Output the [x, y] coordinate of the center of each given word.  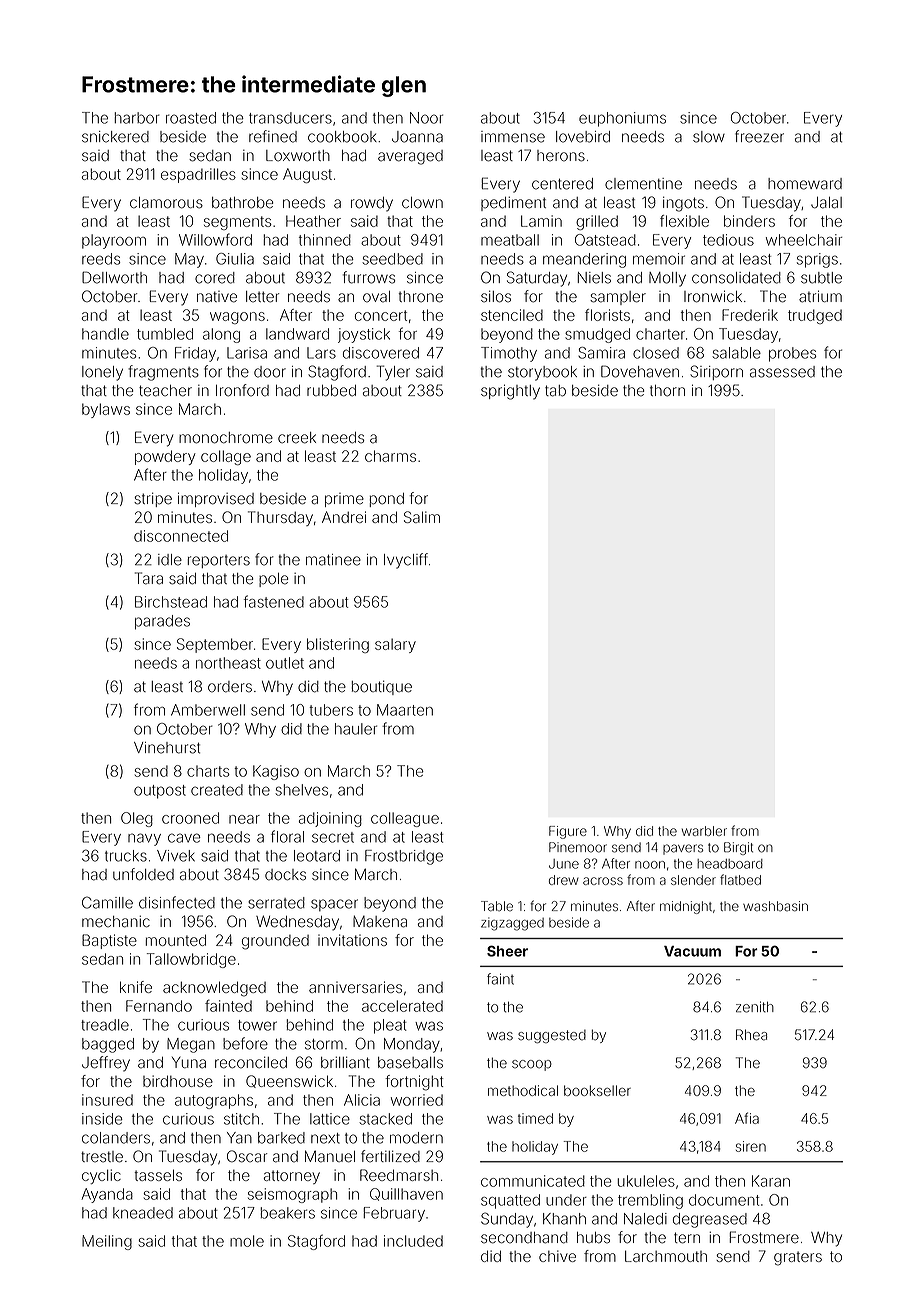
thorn [667, 391]
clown [422, 203]
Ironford [242, 390]
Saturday [537, 279]
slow [709, 137]
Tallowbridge [191, 960]
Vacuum [692, 951]
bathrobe [242, 203]
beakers [288, 1213]
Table [497, 906]
